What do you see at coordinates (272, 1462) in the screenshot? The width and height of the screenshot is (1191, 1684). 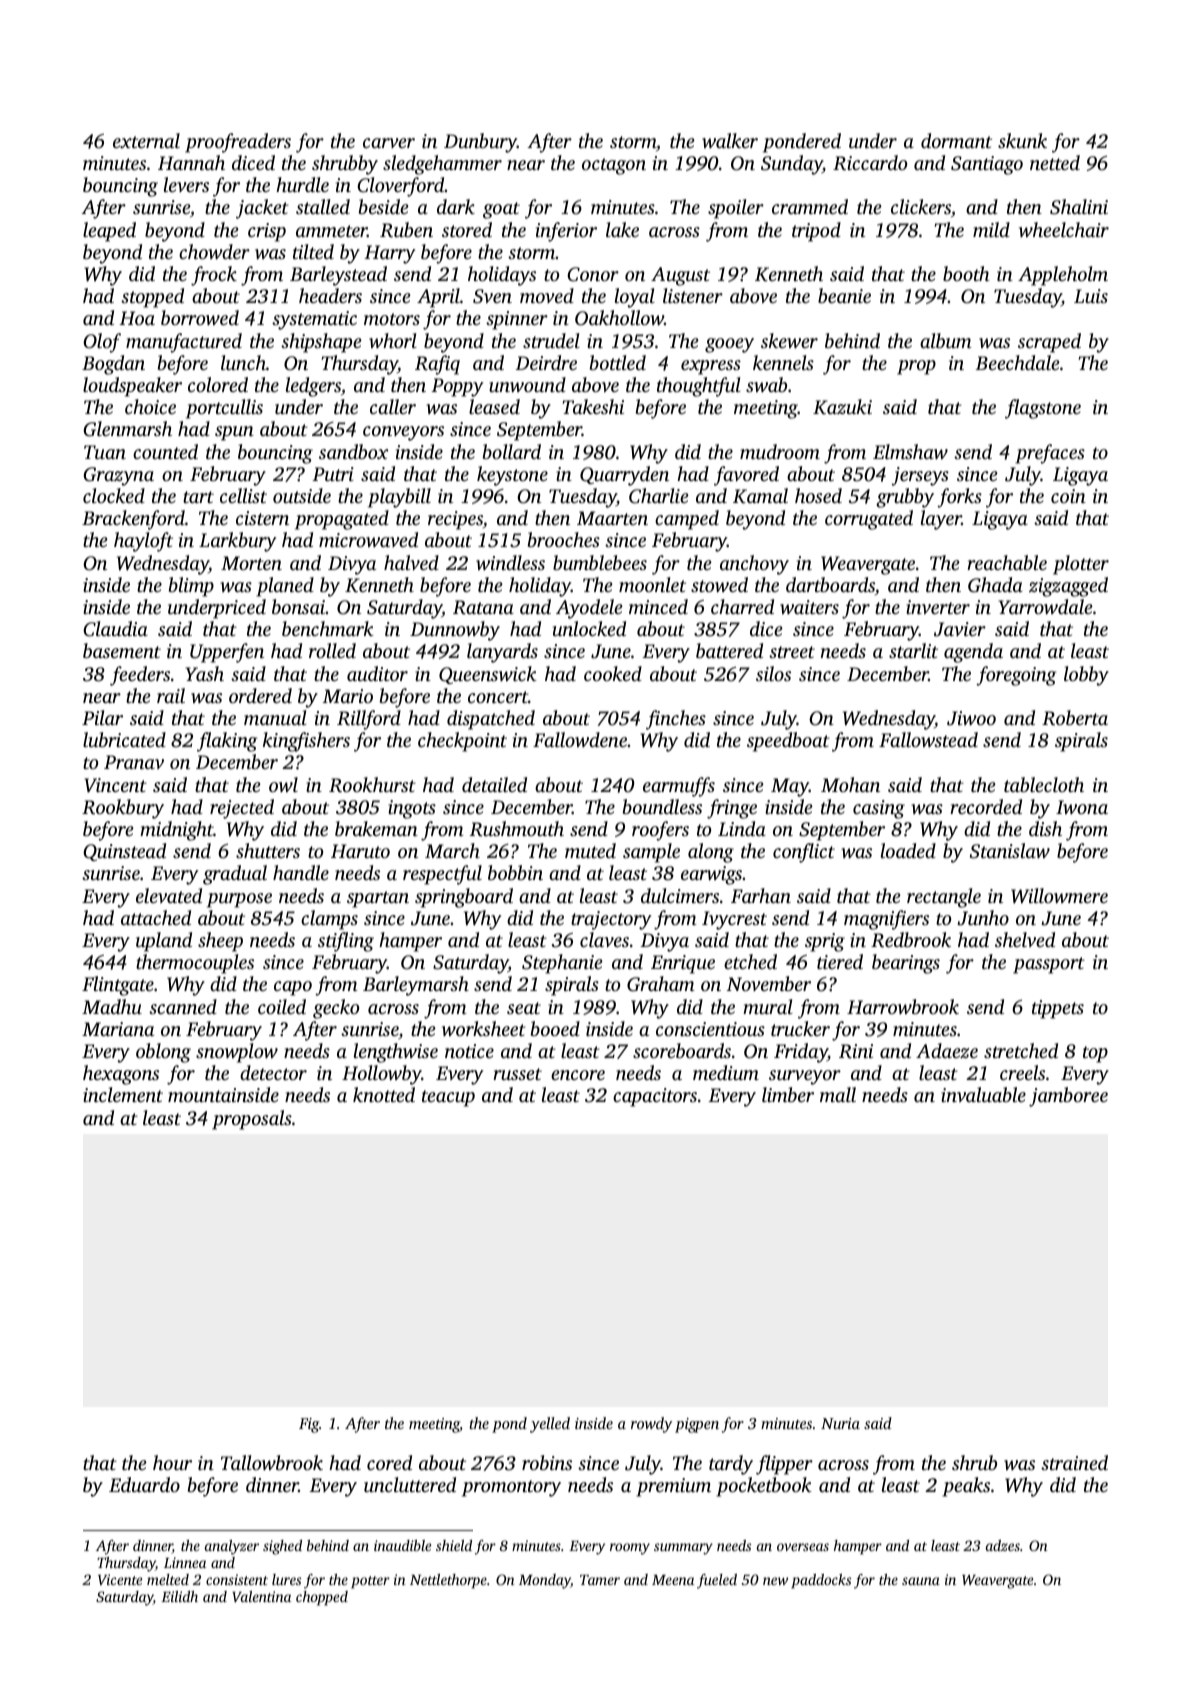 I see `Tallowbrook` at bounding box center [272, 1462].
